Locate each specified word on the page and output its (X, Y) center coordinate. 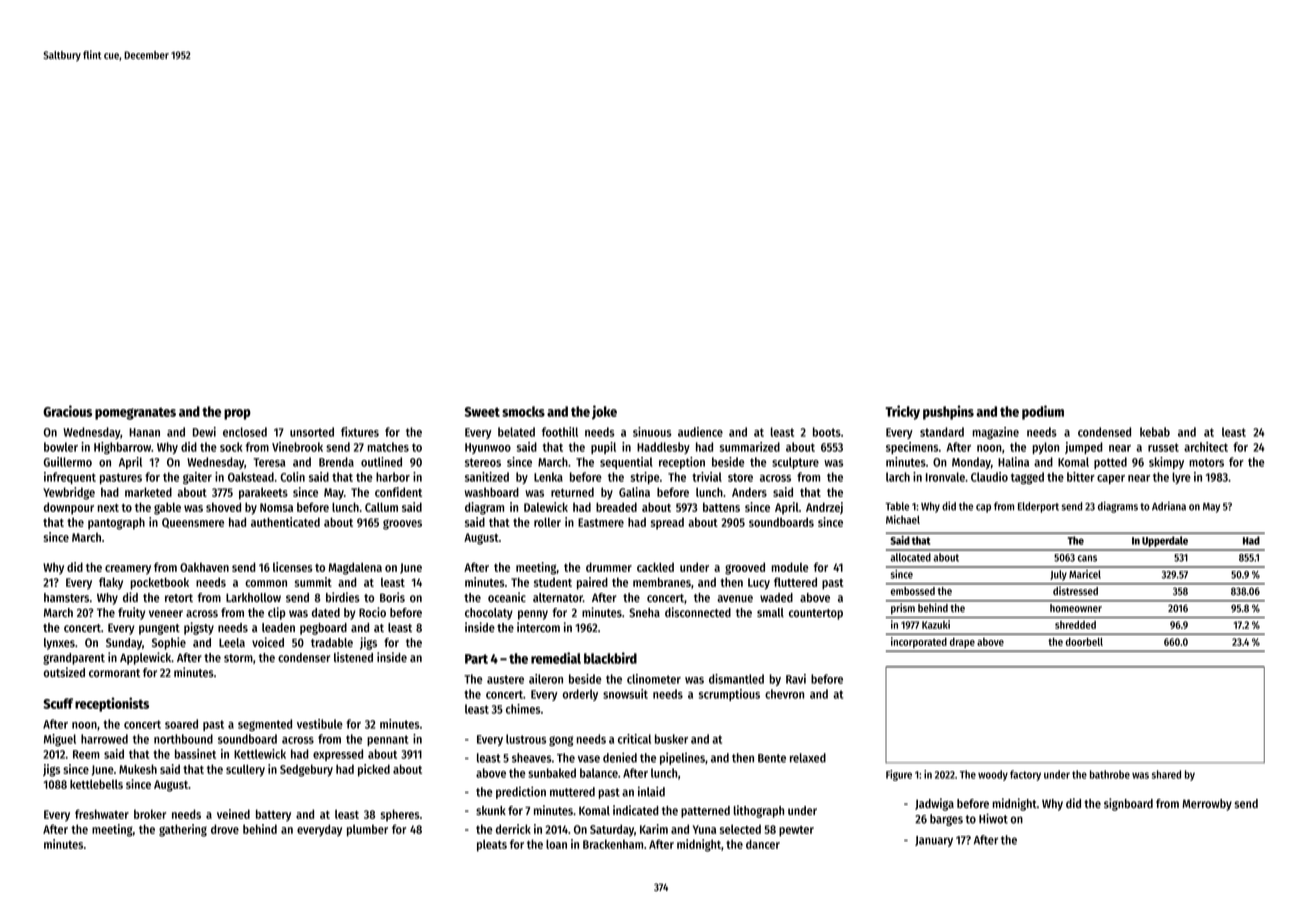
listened (353, 657)
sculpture (795, 463)
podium (1043, 412)
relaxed (808, 758)
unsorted (312, 432)
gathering (183, 830)
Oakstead (251, 477)
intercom (538, 627)
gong (561, 741)
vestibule (320, 724)
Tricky (902, 412)
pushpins (948, 412)
